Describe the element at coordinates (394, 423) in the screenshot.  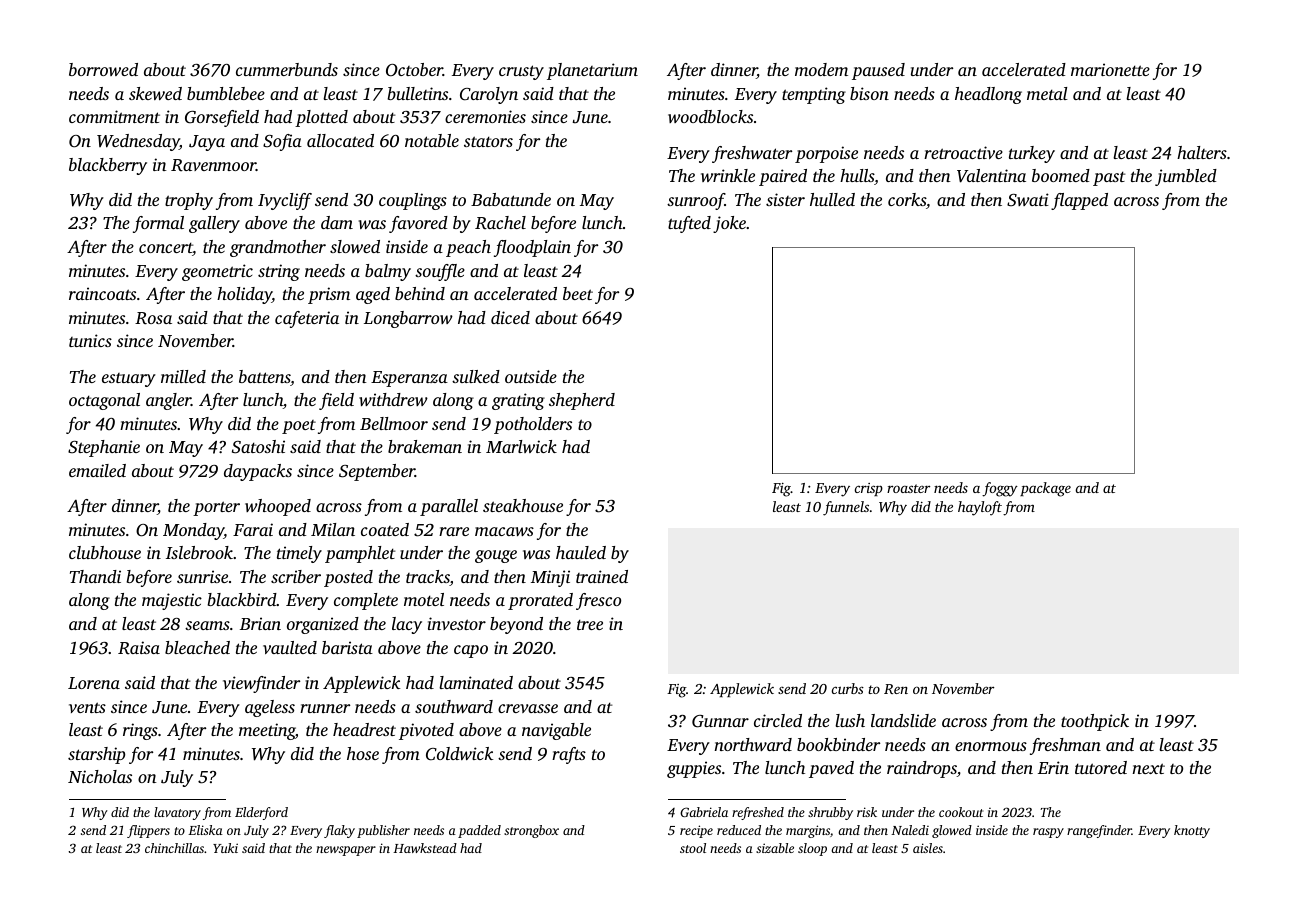
I see `Bellmoor` at that location.
